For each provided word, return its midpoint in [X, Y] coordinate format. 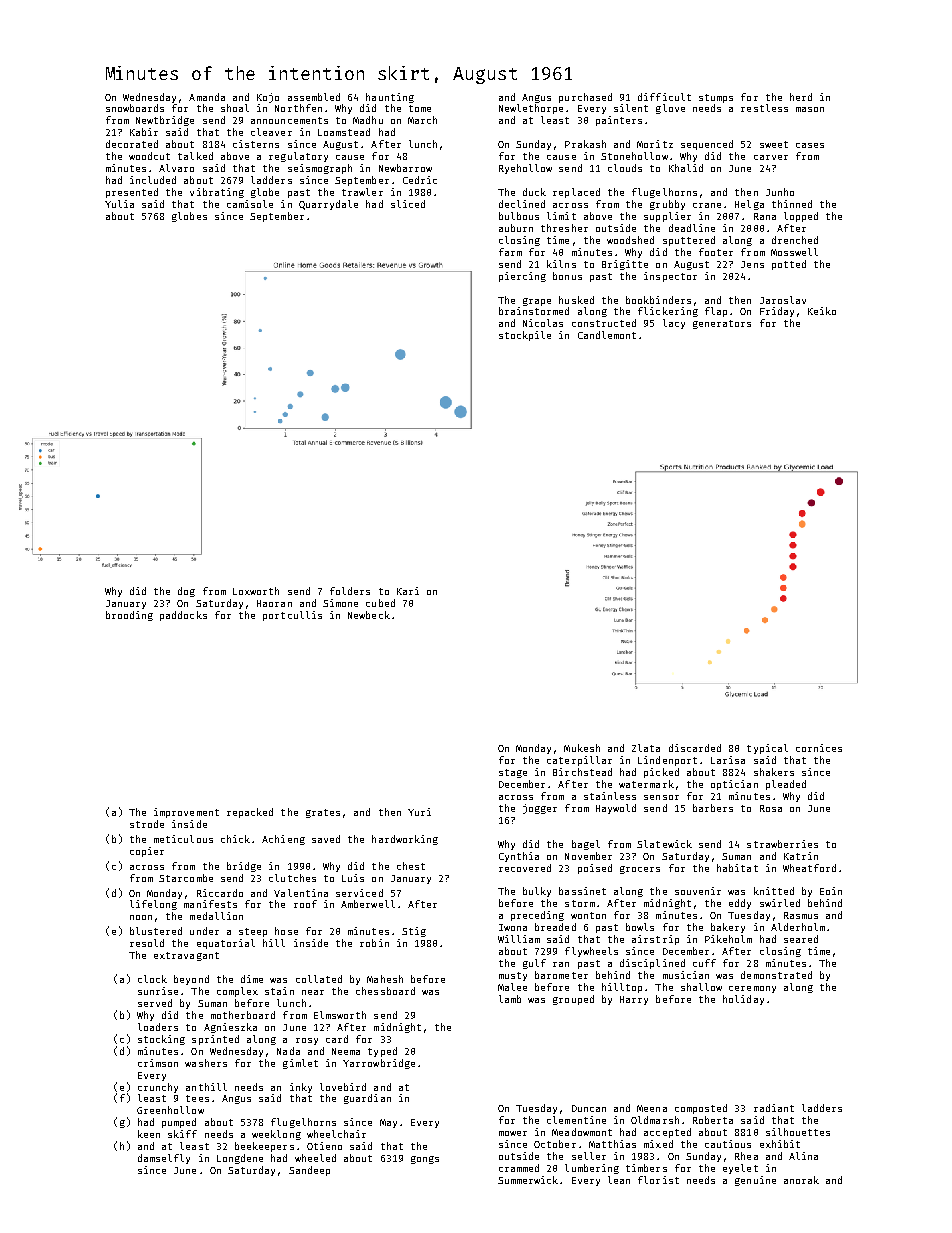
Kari [408, 591]
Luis [353, 878]
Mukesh [582, 748]
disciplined [652, 964]
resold [147, 943]
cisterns [256, 144]
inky [301, 1088]
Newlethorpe [531, 109]
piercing [522, 277]
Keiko [822, 311]
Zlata [646, 748]
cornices [819, 748]
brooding [129, 616]
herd [801, 97]
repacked [250, 813]
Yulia [119, 204]
